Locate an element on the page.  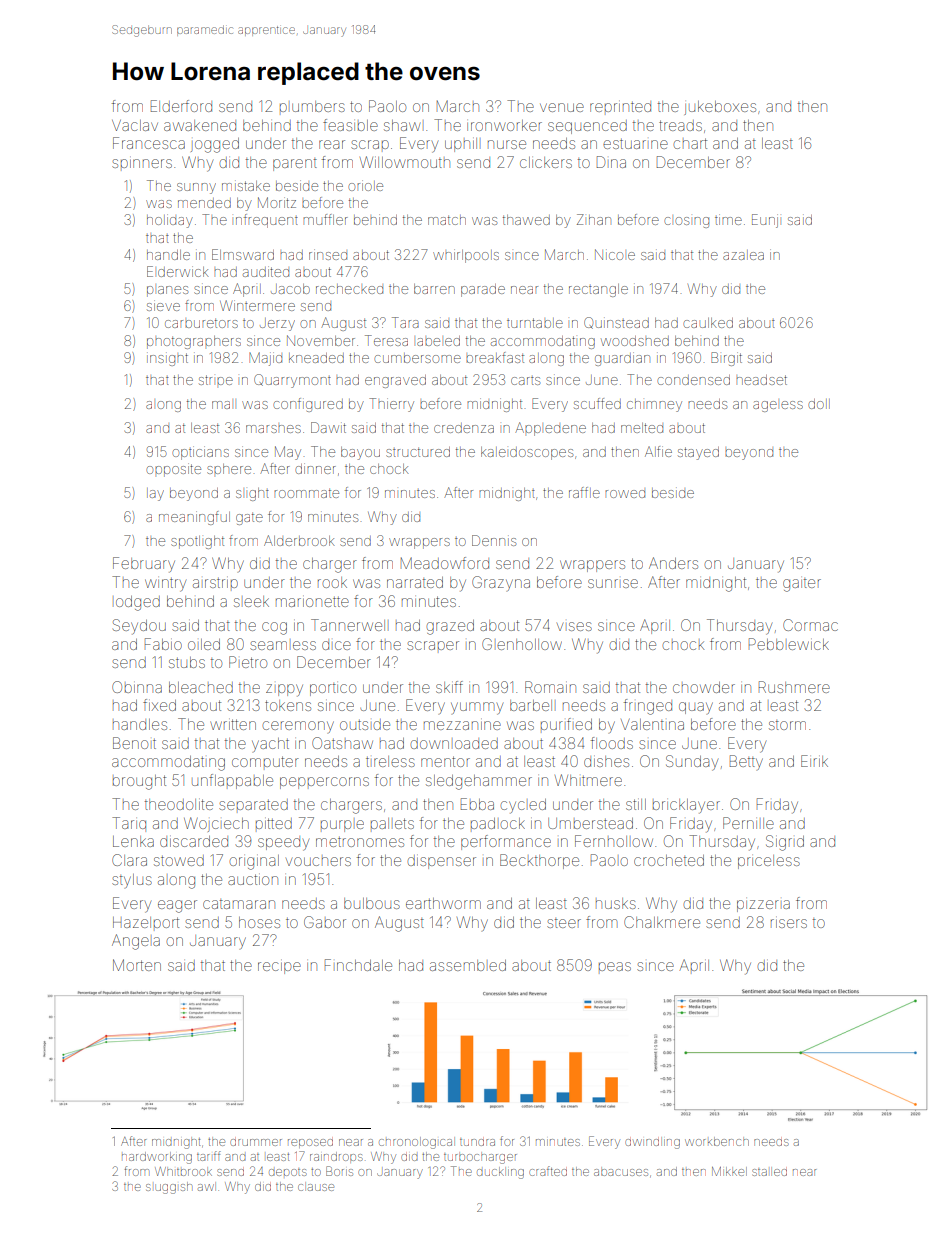
sluggish is located at coordinates (169, 1188).
